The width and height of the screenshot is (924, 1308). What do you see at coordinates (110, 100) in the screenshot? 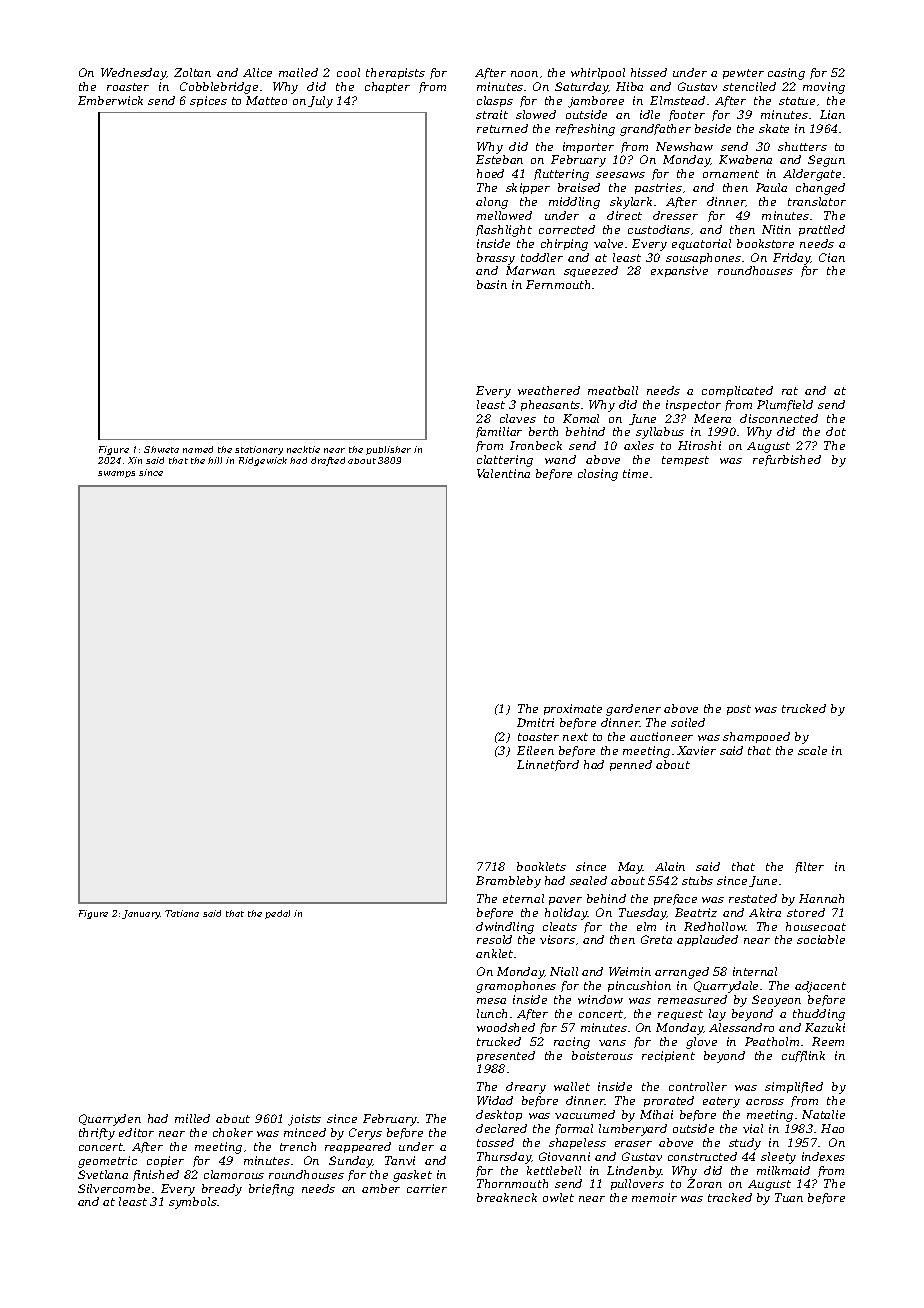
I see `Emberwick` at bounding box center [110, 100].
